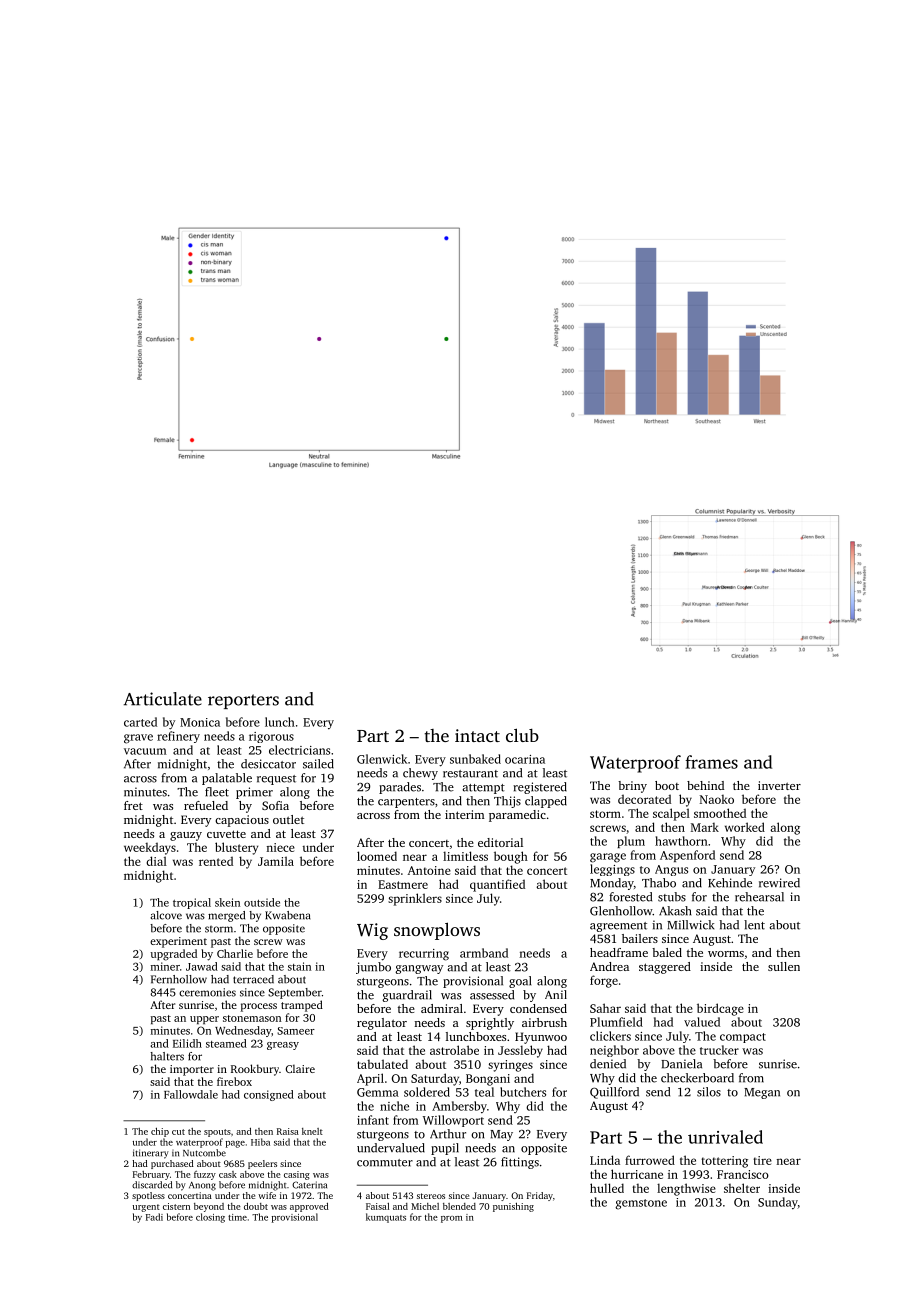 The width and height of the page is (924, 1308). What do you see at coordinates (712, 762) in the page?
I see `frames` at bounding box center [712, 762].
